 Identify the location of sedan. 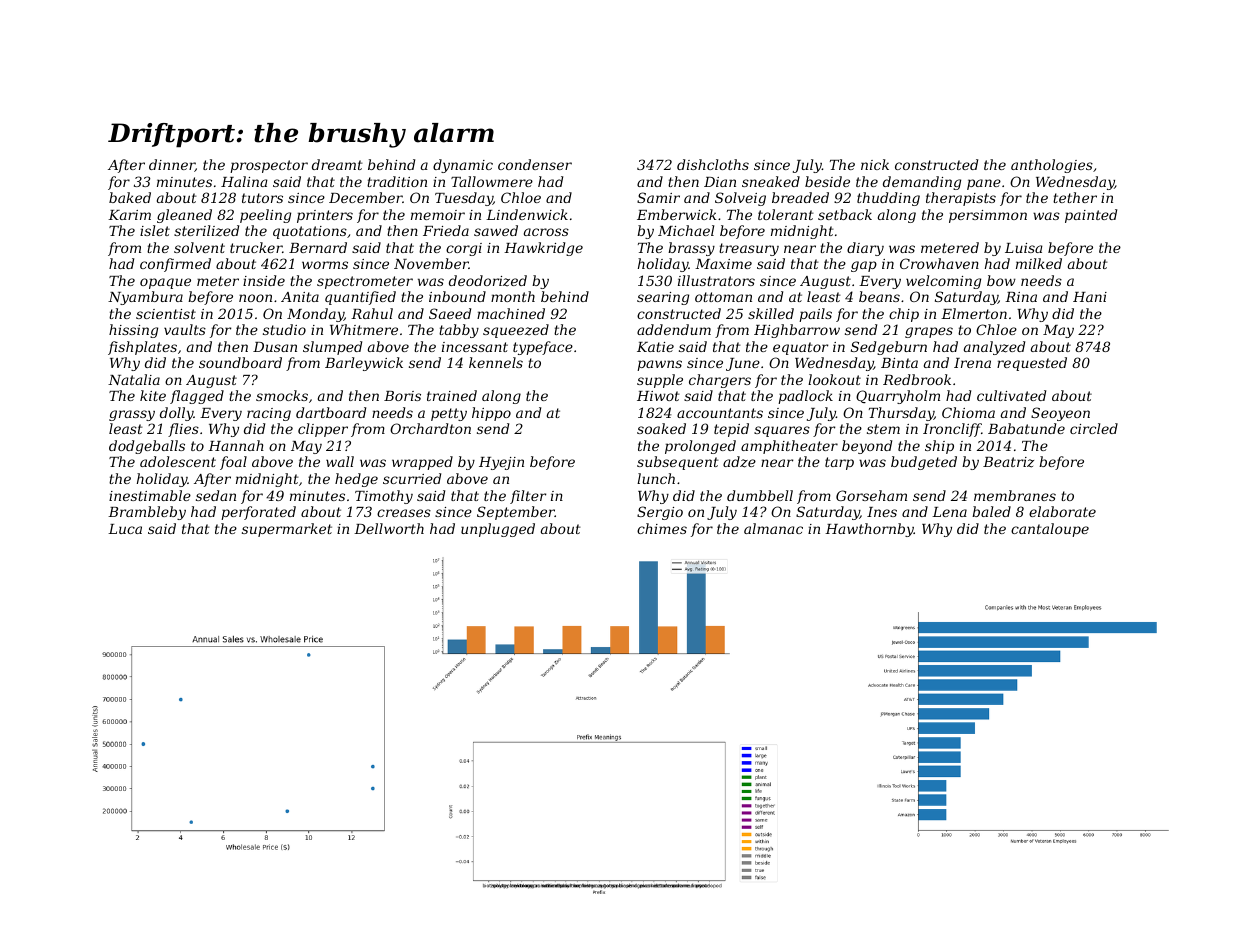
(216, 495).
